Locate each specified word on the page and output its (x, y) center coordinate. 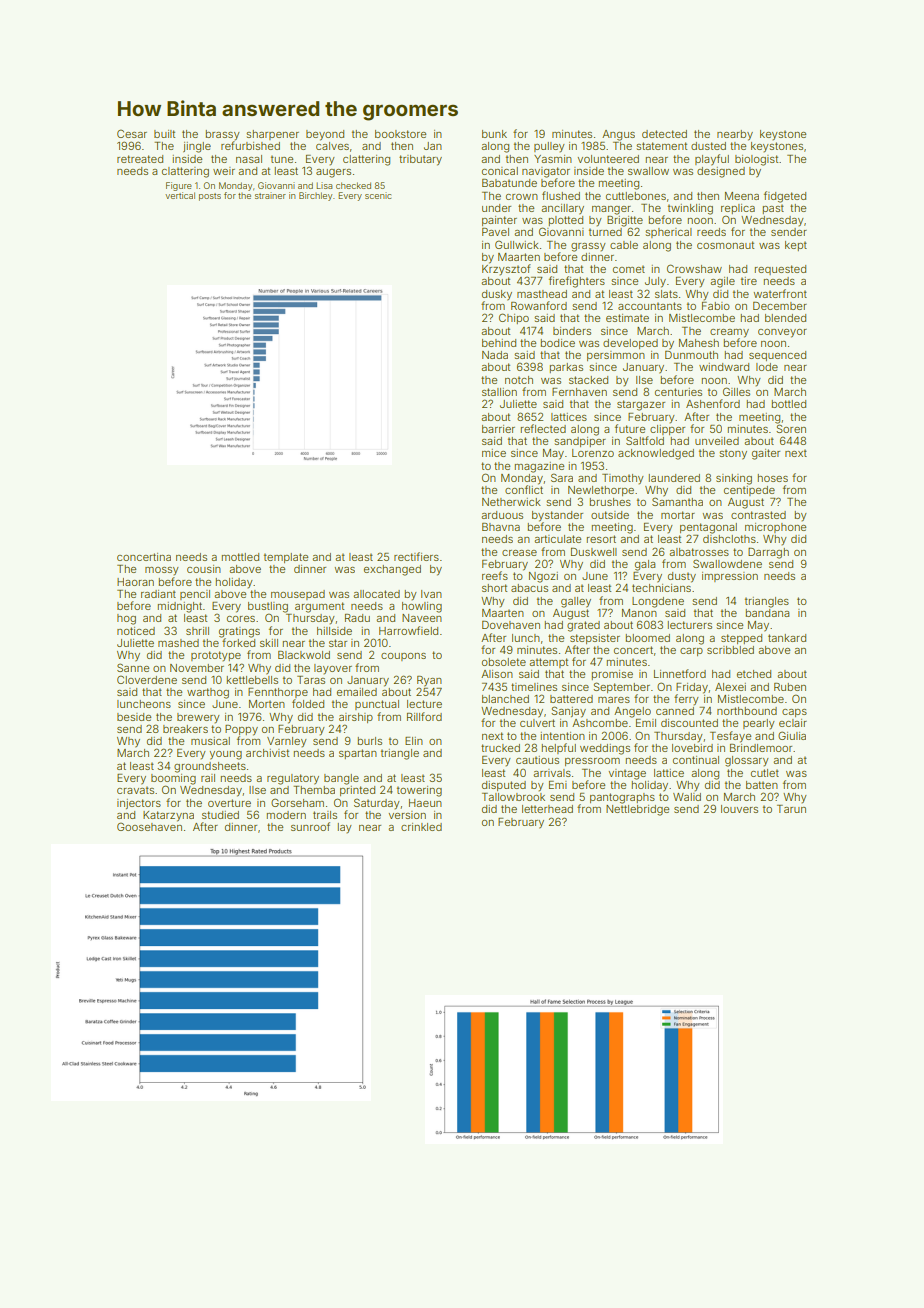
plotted (566, 221)
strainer (270, 195)
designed (721, 172)
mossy (162, 571)
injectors (139, 804)
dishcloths (729, 539)
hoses (773, 478)
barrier (498, 429)
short (494, 588)
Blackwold (304, 655)
